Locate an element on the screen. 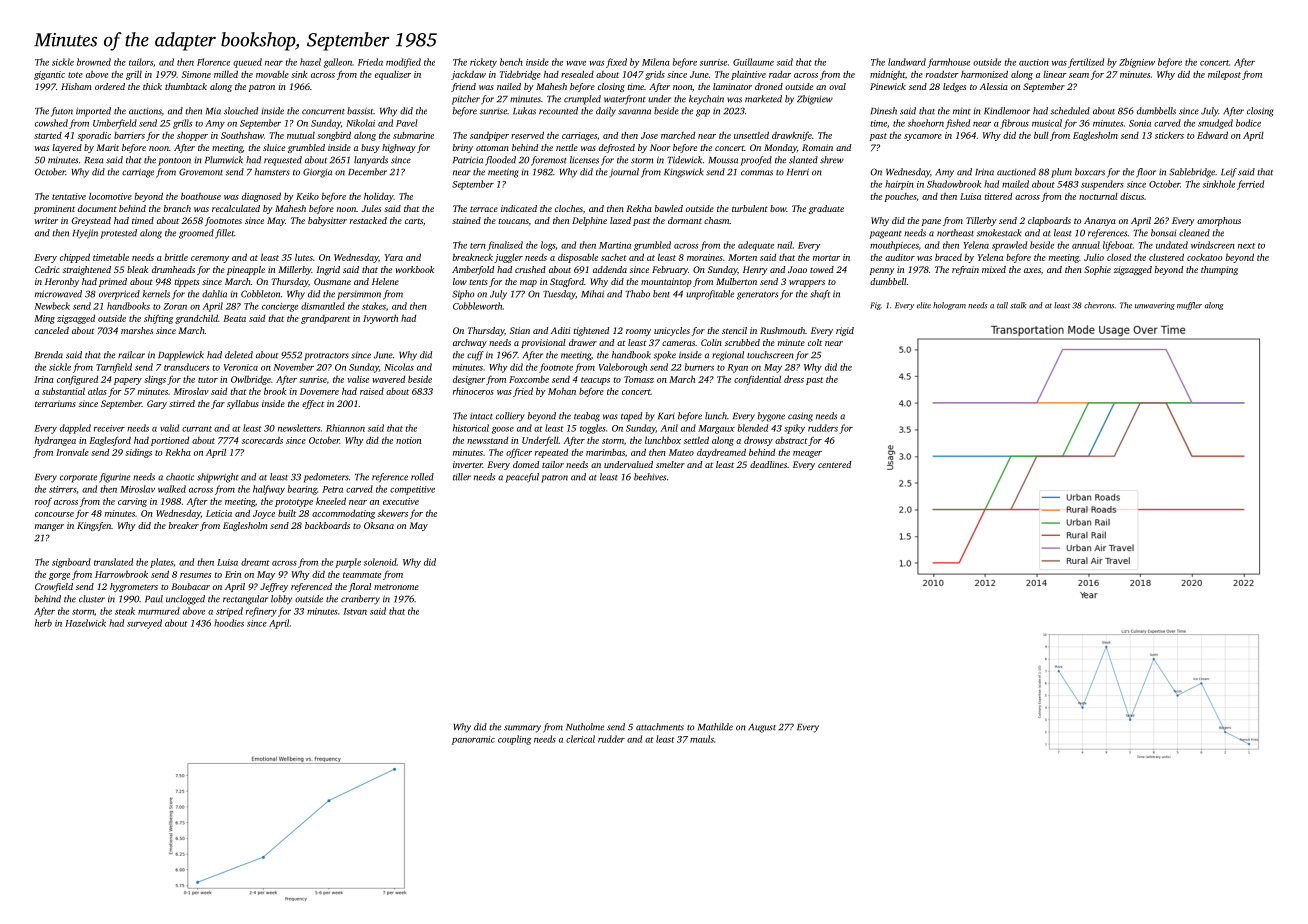  designer is located at coordinates (469, 380).
